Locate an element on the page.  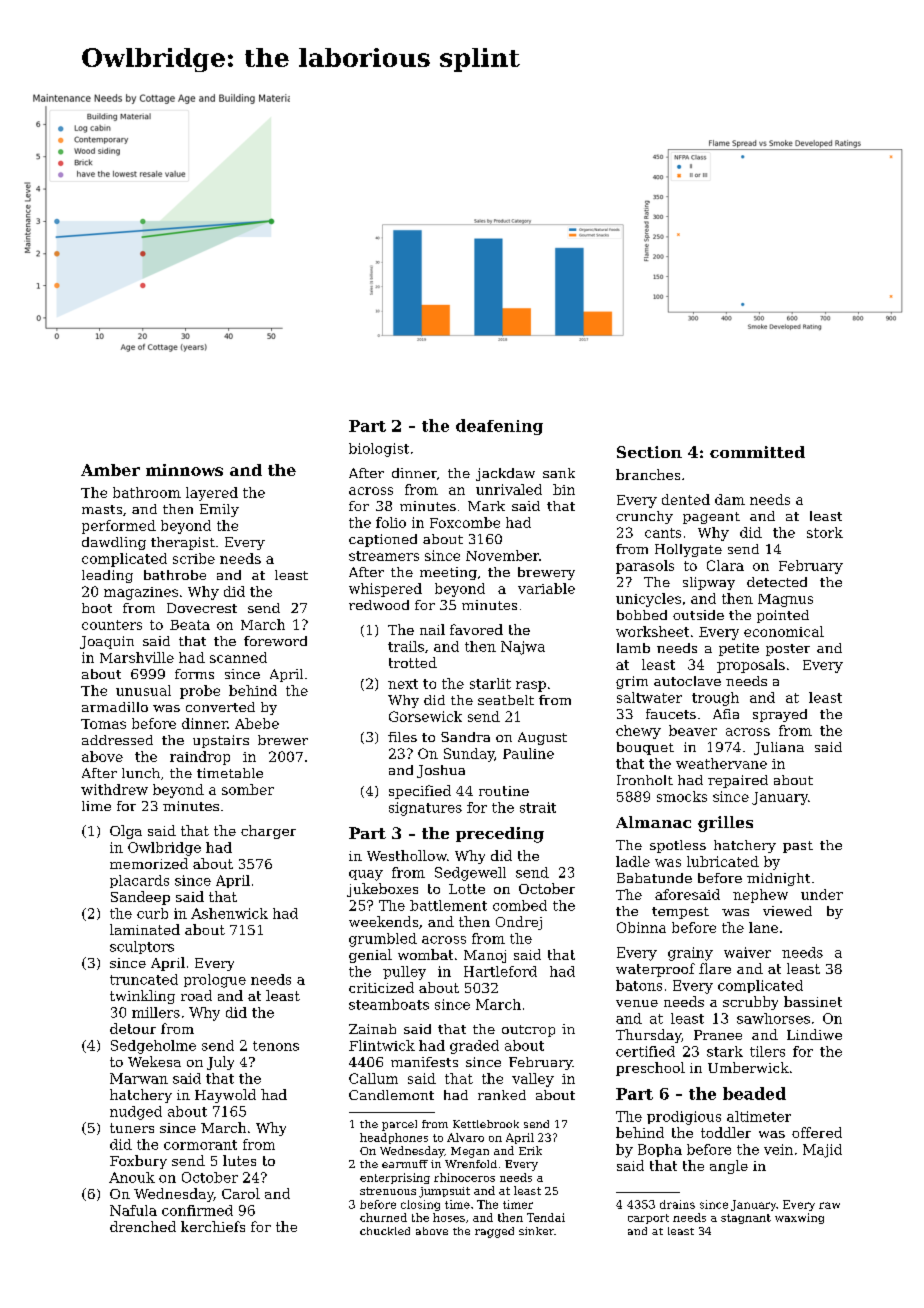
charger is located at coordinates (268, 832).
